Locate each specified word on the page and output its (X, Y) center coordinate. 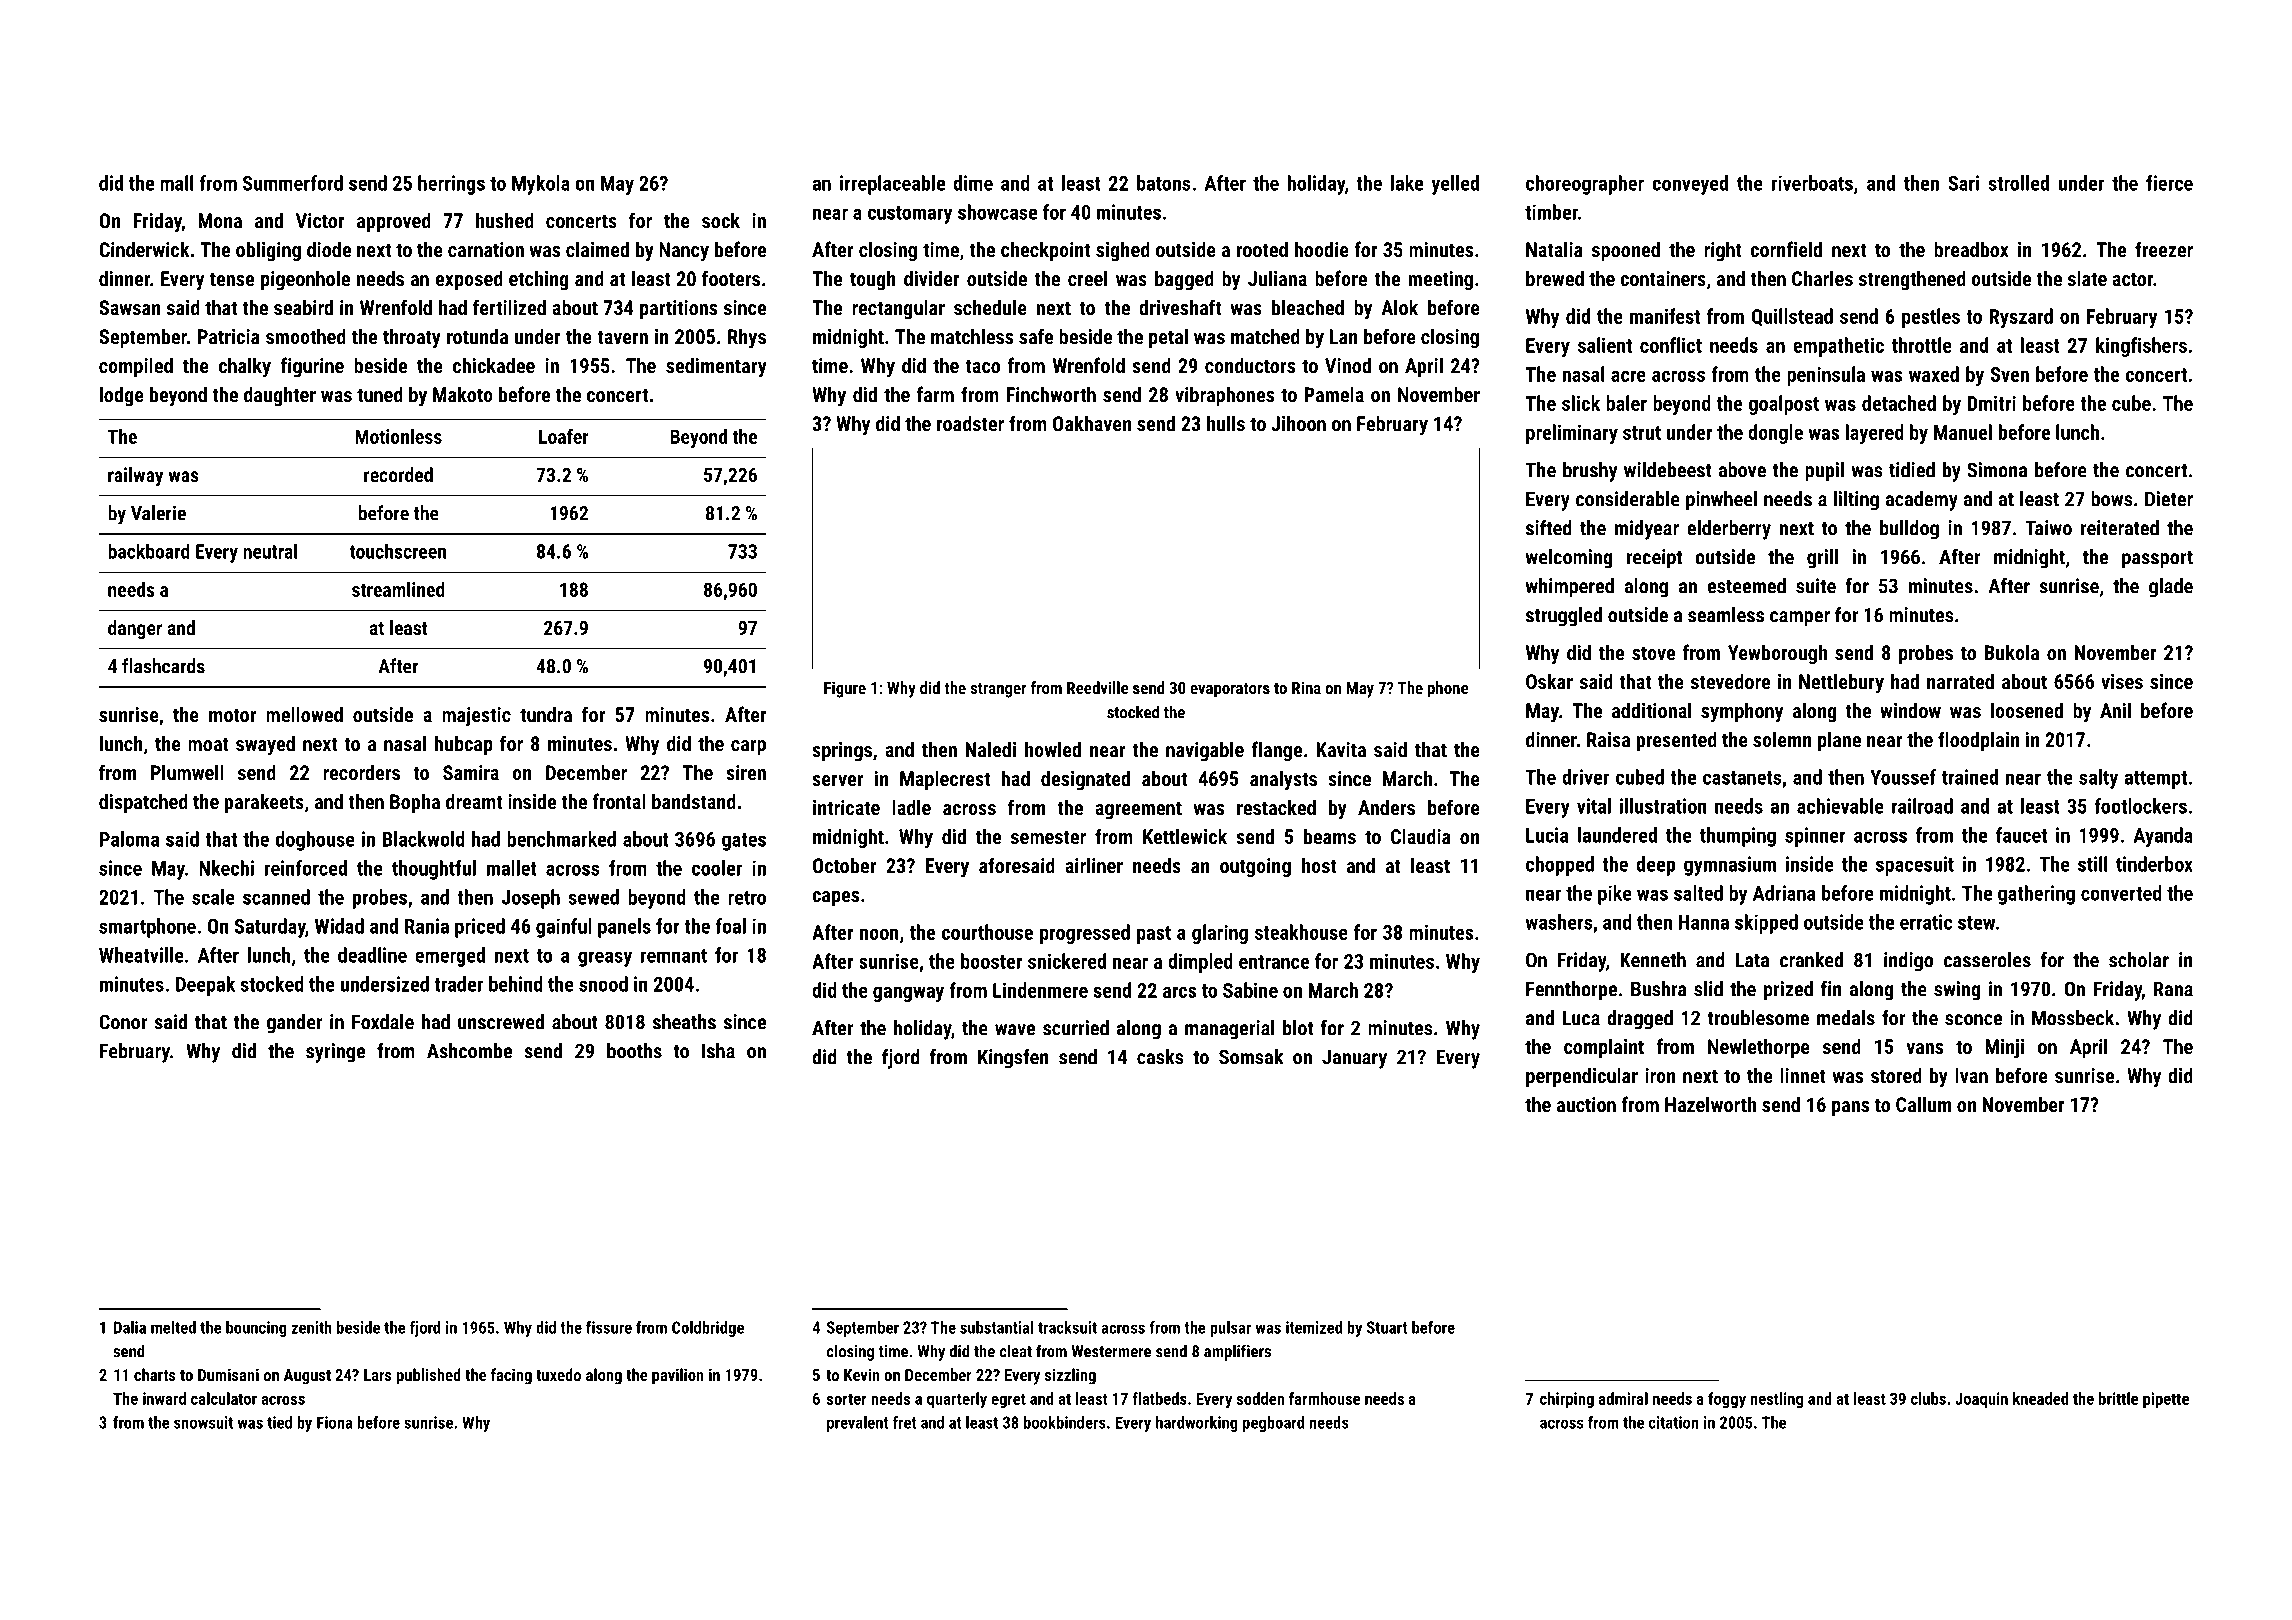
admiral (1623, 1398)
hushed (505, 220)
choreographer (1585, 185)
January (1354, 1059)
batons (1164, 183)
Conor (123, 1022)
